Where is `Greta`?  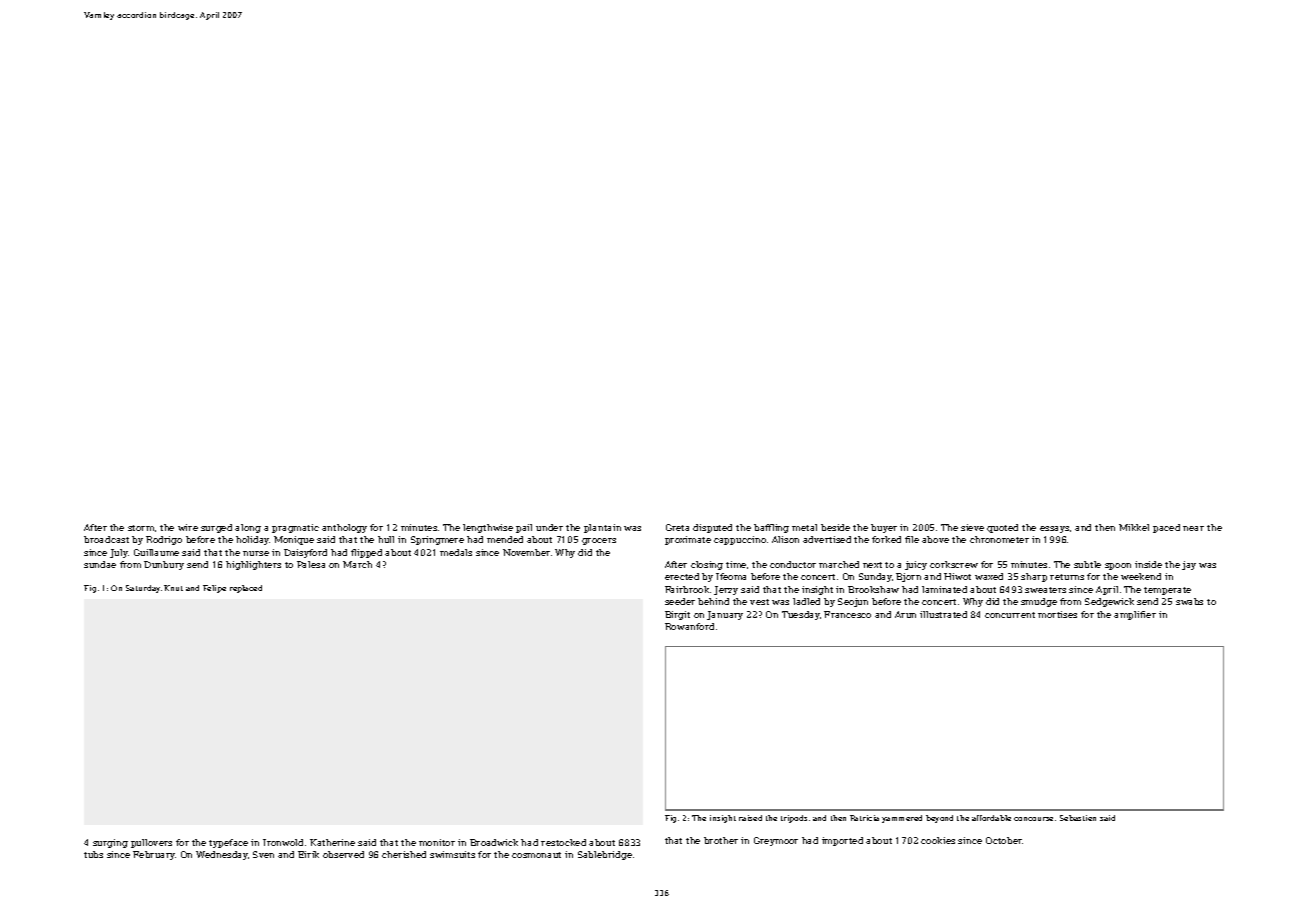
Greta is located at coordinates (677, 527).
